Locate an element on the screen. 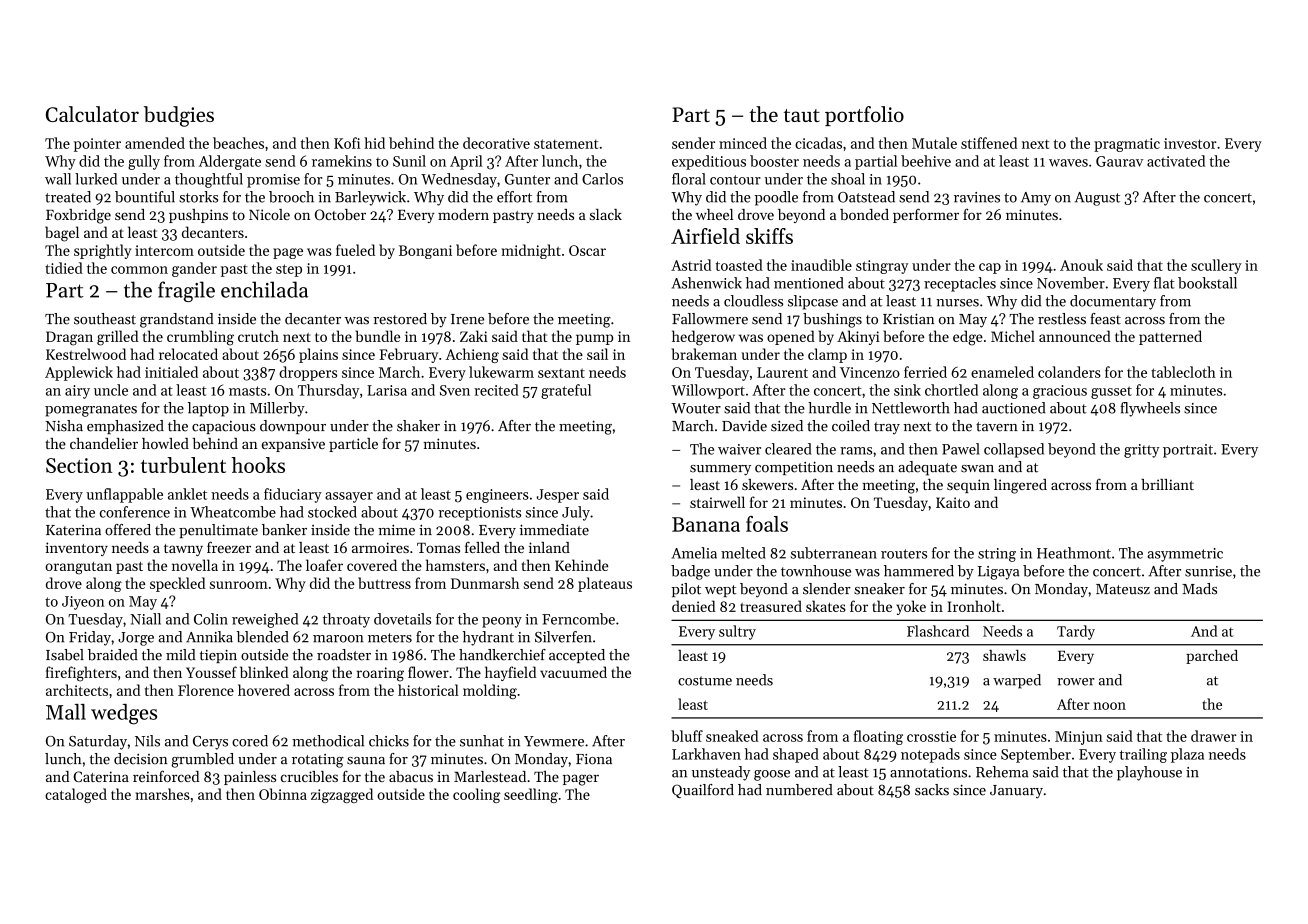  Quailford is located at coordinates (703, 791).
